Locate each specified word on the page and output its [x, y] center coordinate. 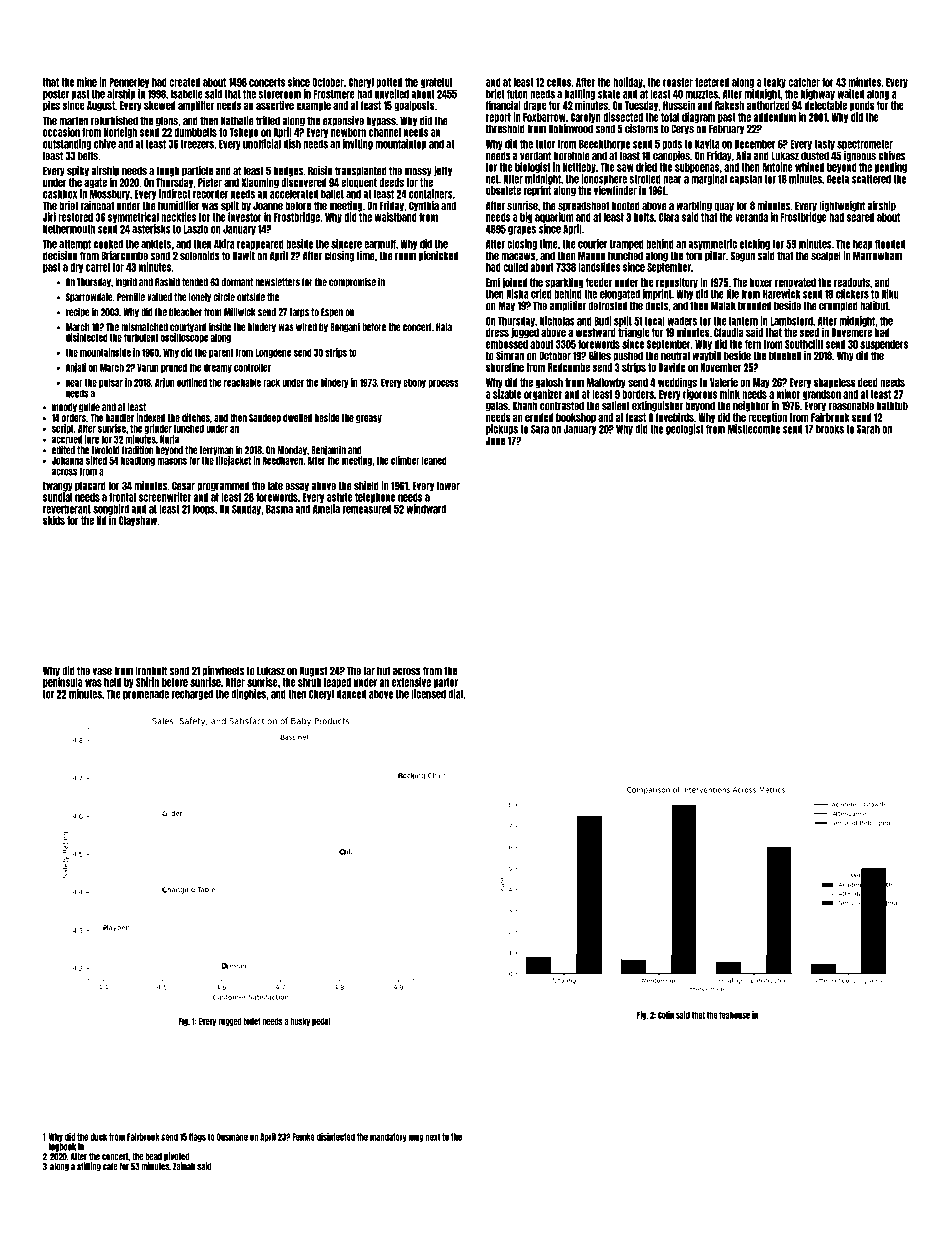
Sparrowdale [89, 298]
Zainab [184, 1166]
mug [416, 1138]
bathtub [892, 406]
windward [426, 509]
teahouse [734, 1015]
